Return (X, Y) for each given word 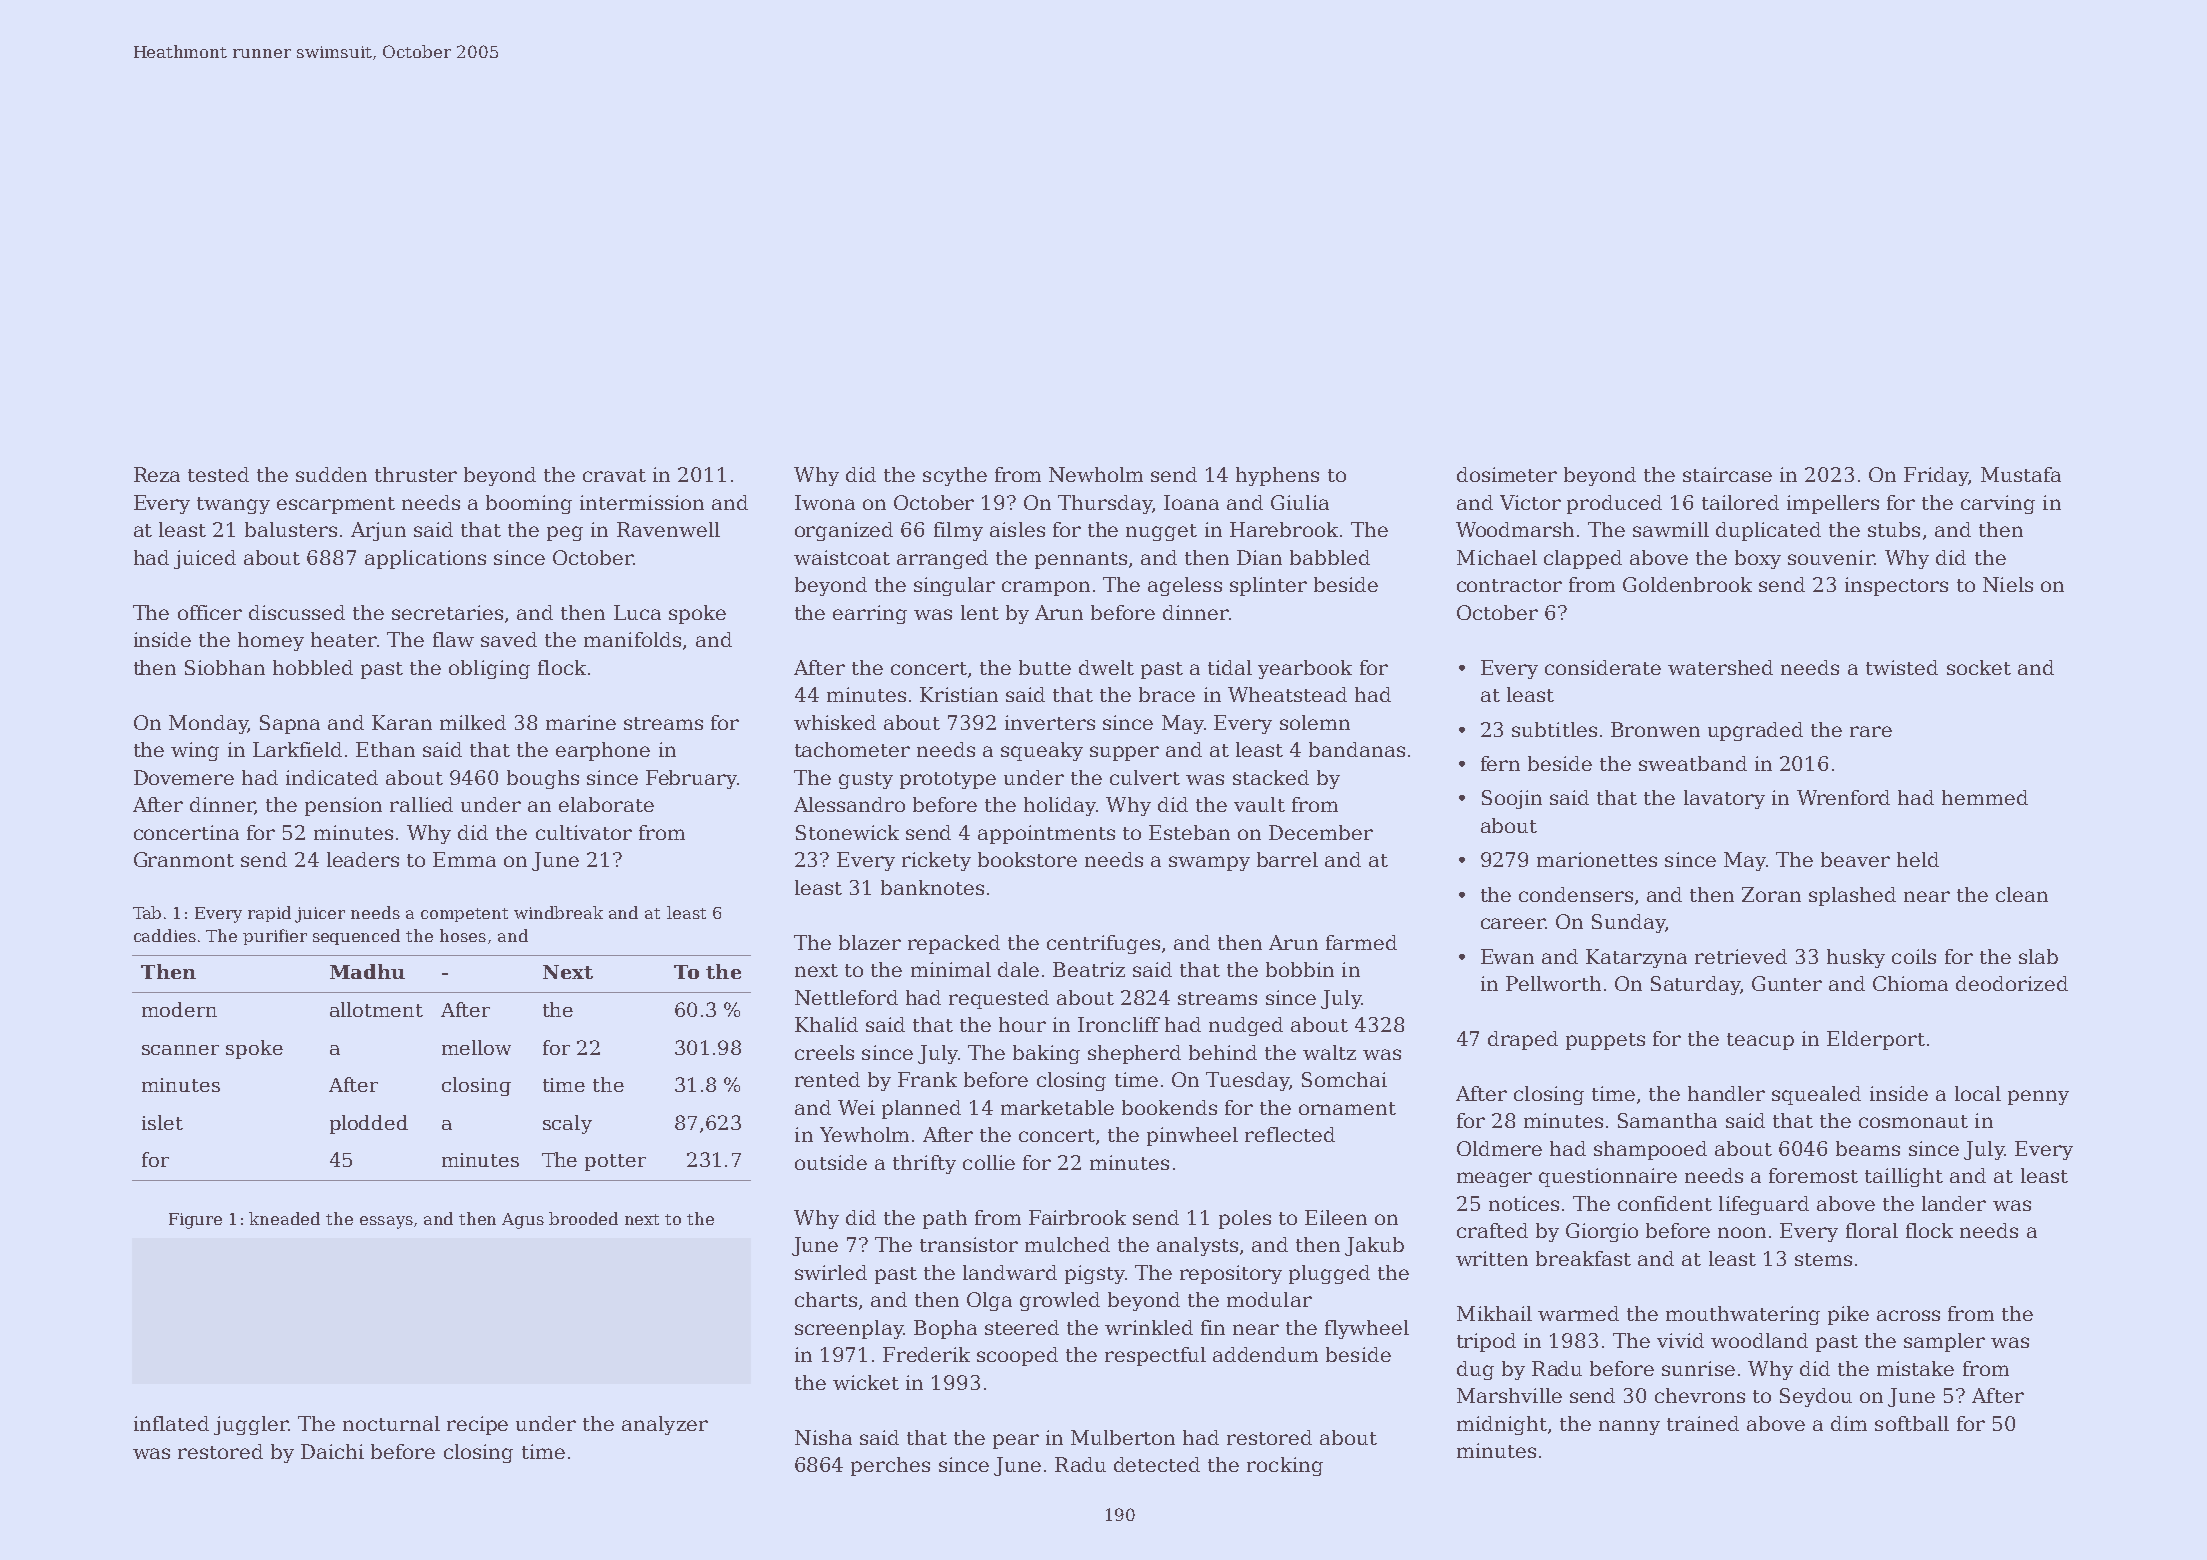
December (1321, 832)
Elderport (1876, 1040)
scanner (180, 1050)
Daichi (332, 1451)
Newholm (1096, 474)
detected (1157, 1464)
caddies (165, 935)
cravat (614, 475)
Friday (1936, 476)
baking (1046, 1054)
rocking (1285, 1466)
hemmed (1985, 797)
